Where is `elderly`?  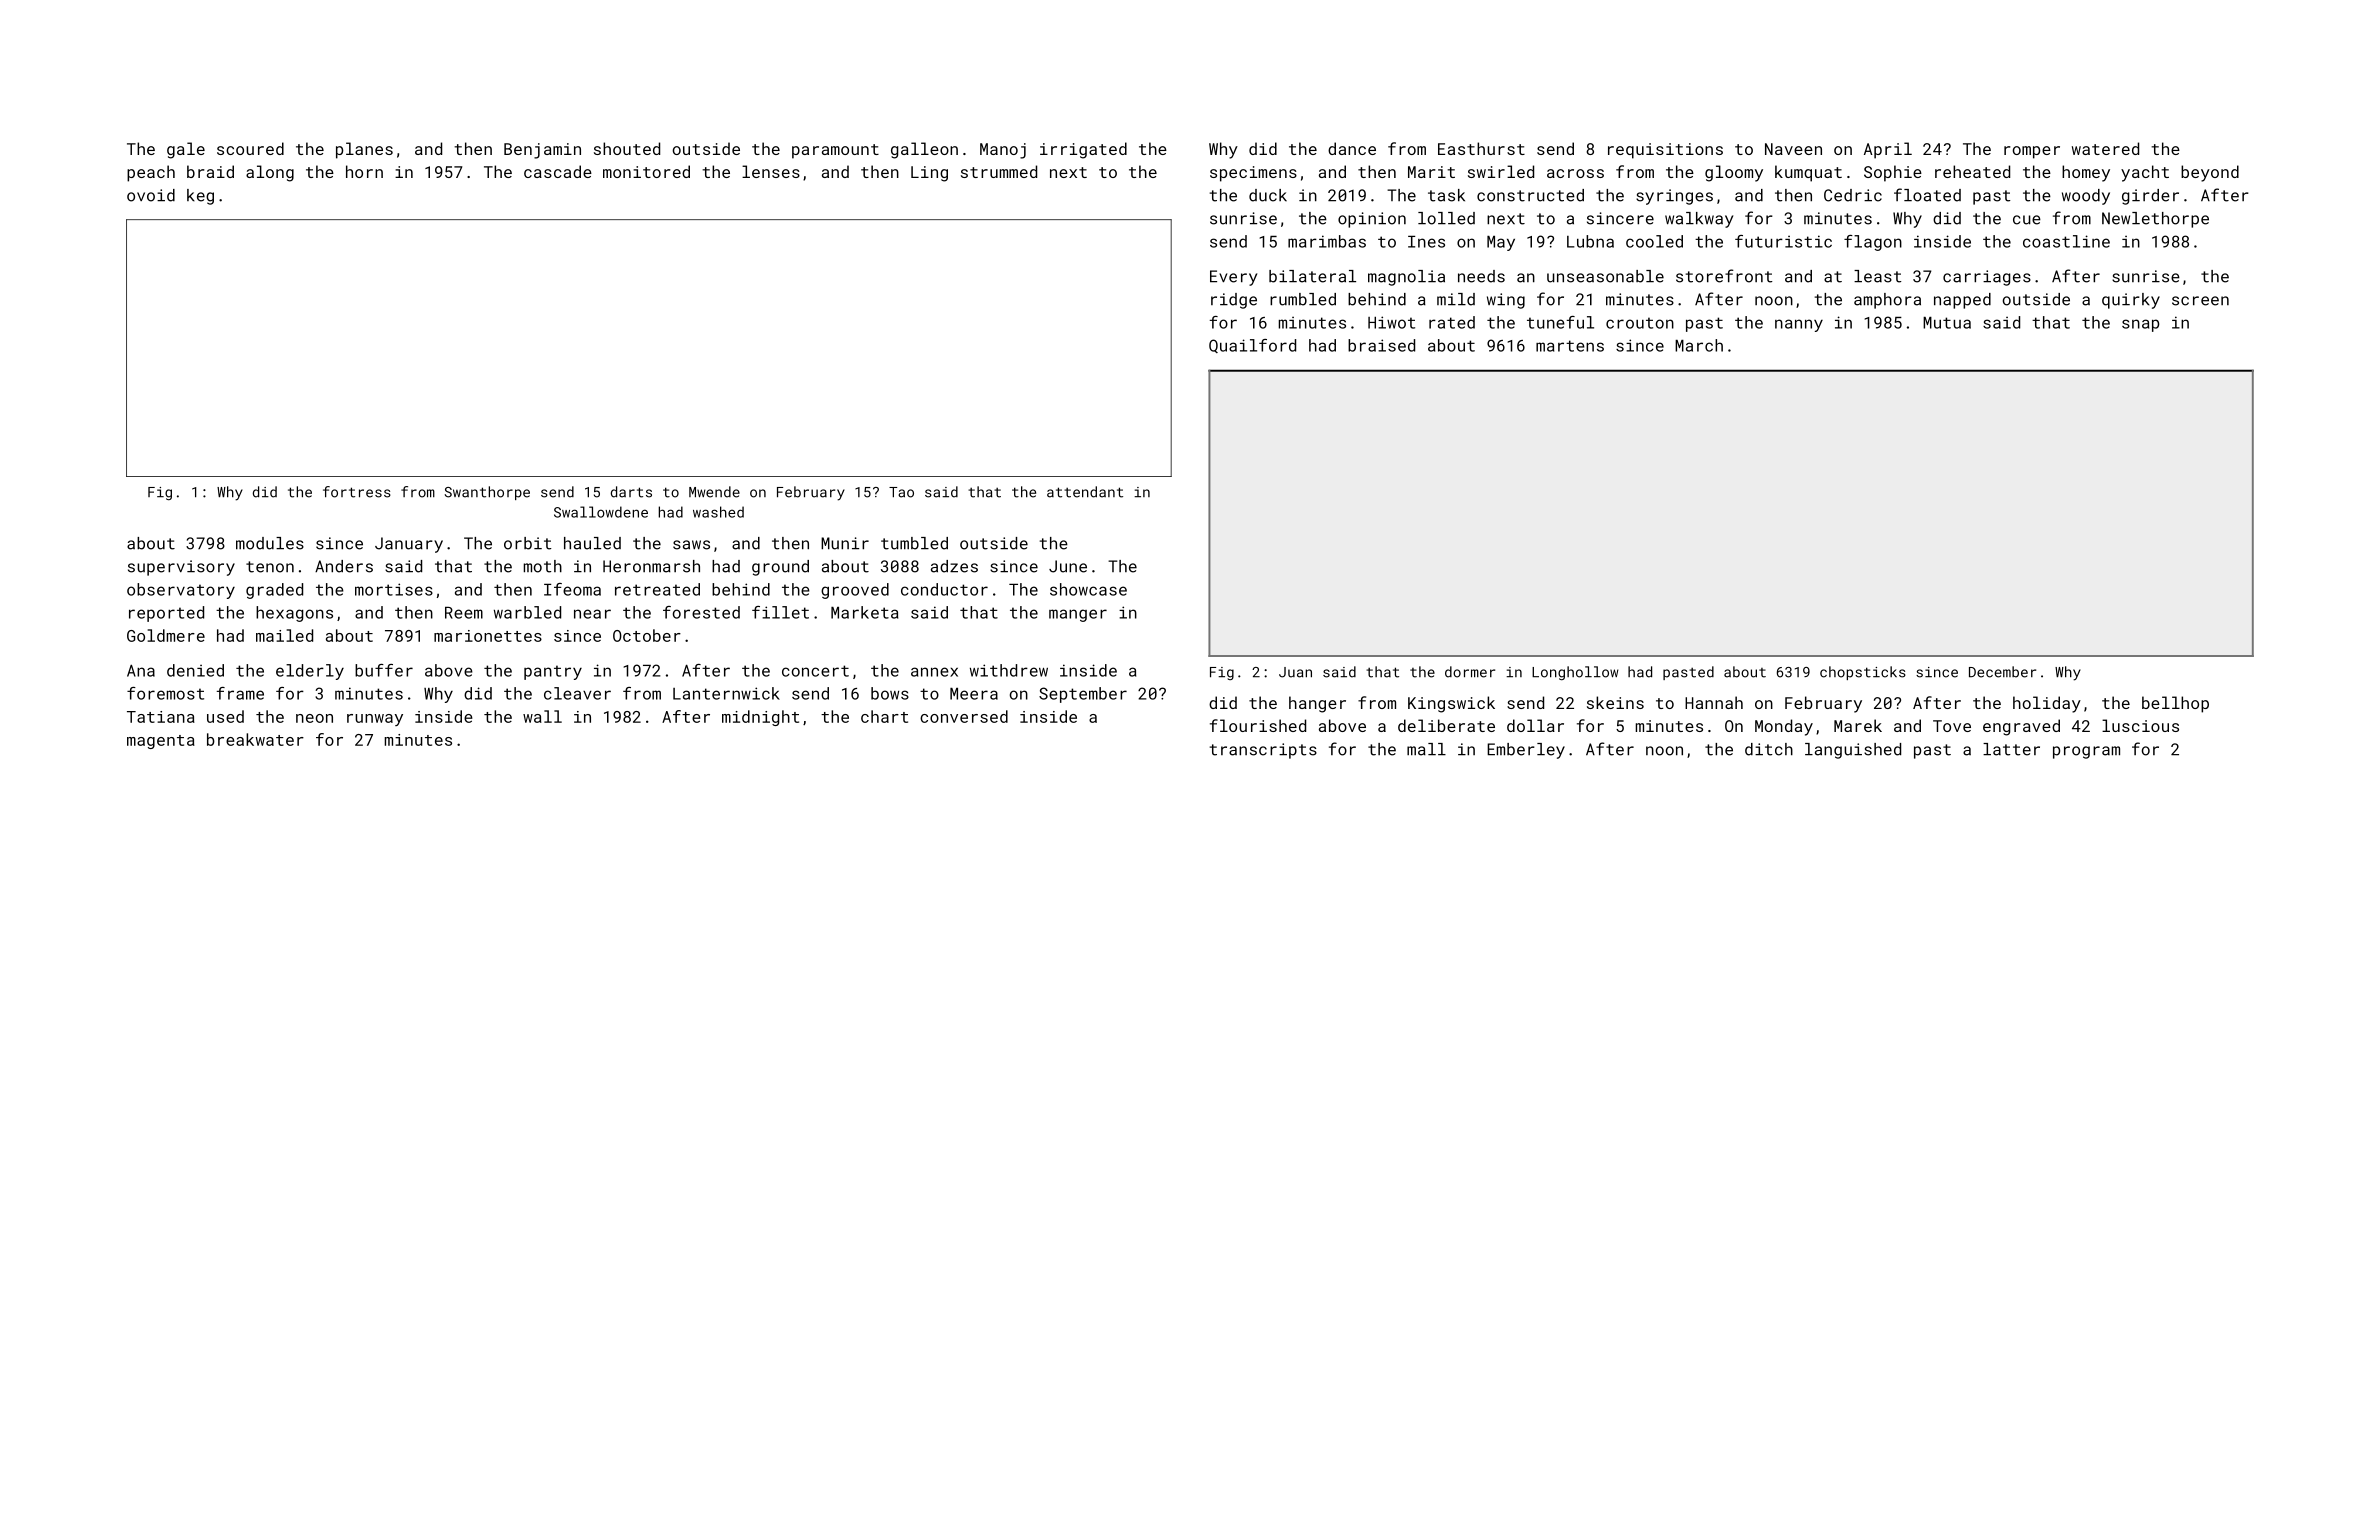
elderly is located at coordinates (310, 672).
